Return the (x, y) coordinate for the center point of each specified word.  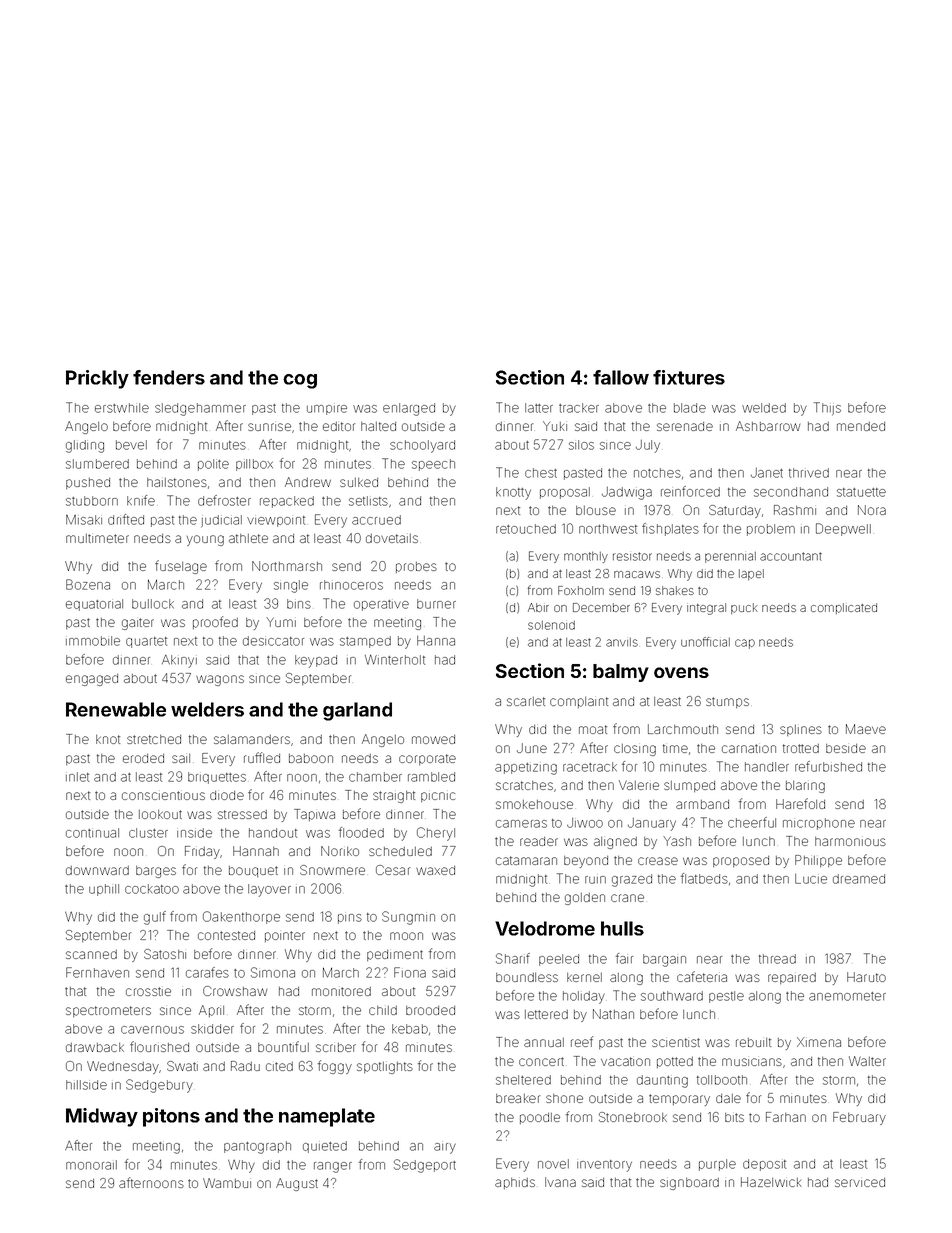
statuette (861, 492)
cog (300, 381)
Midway (102, 1117)
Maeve (866, 729)
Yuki (555, 426)
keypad (316, 661)
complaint (579, 702)
